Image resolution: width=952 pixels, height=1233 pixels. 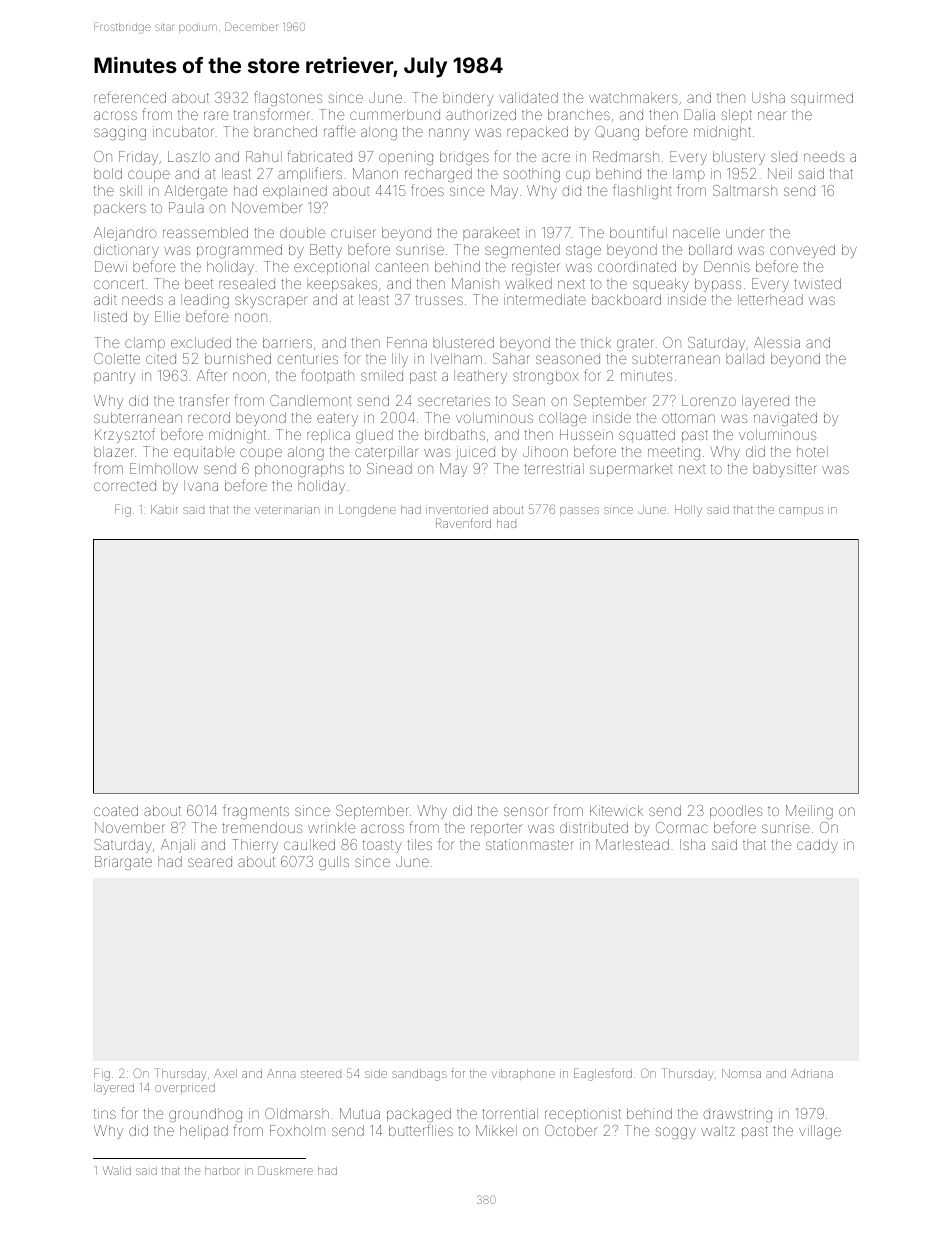 I want to click on veterinarian, so click(x=286, y=510).
